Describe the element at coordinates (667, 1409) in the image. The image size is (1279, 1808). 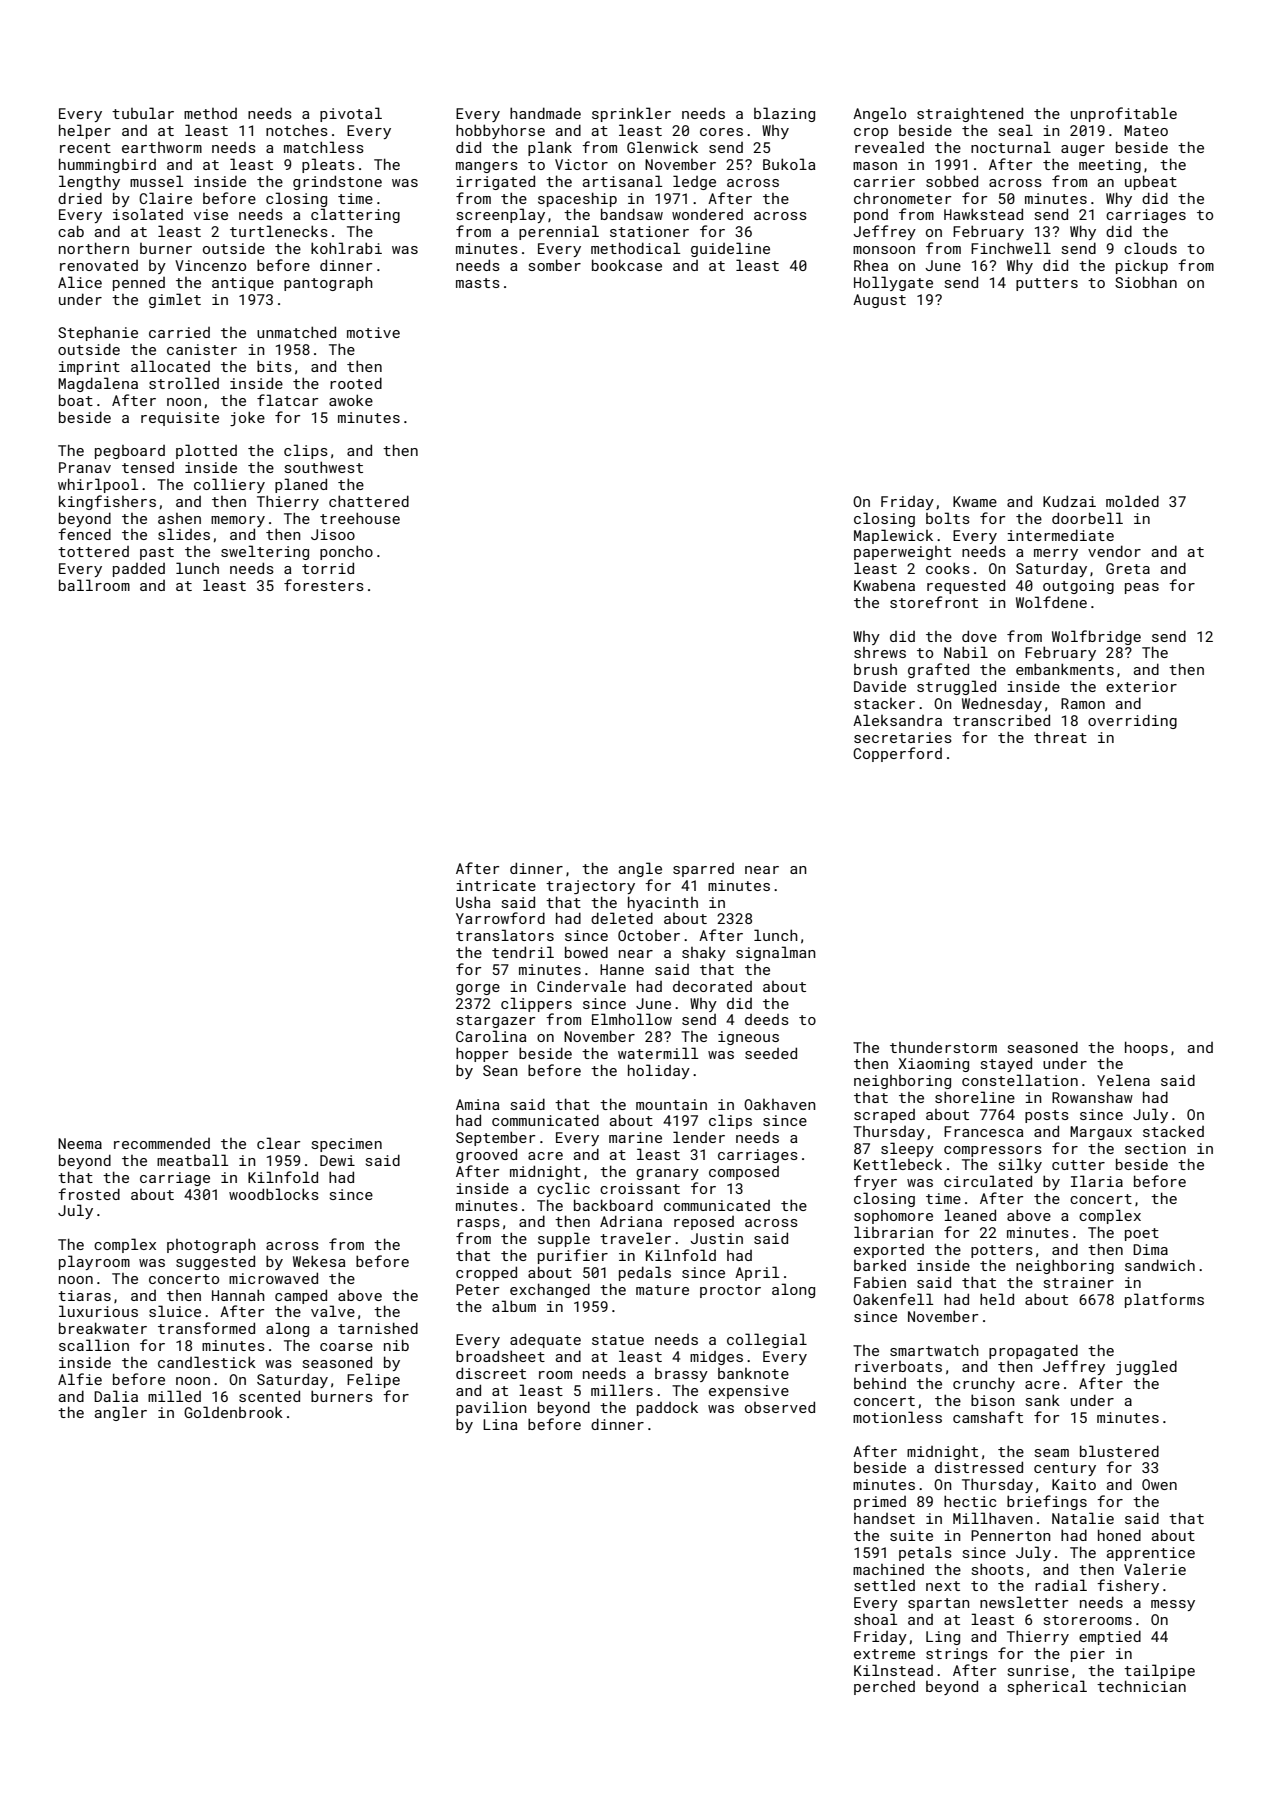
I see `paddock` at that location.
